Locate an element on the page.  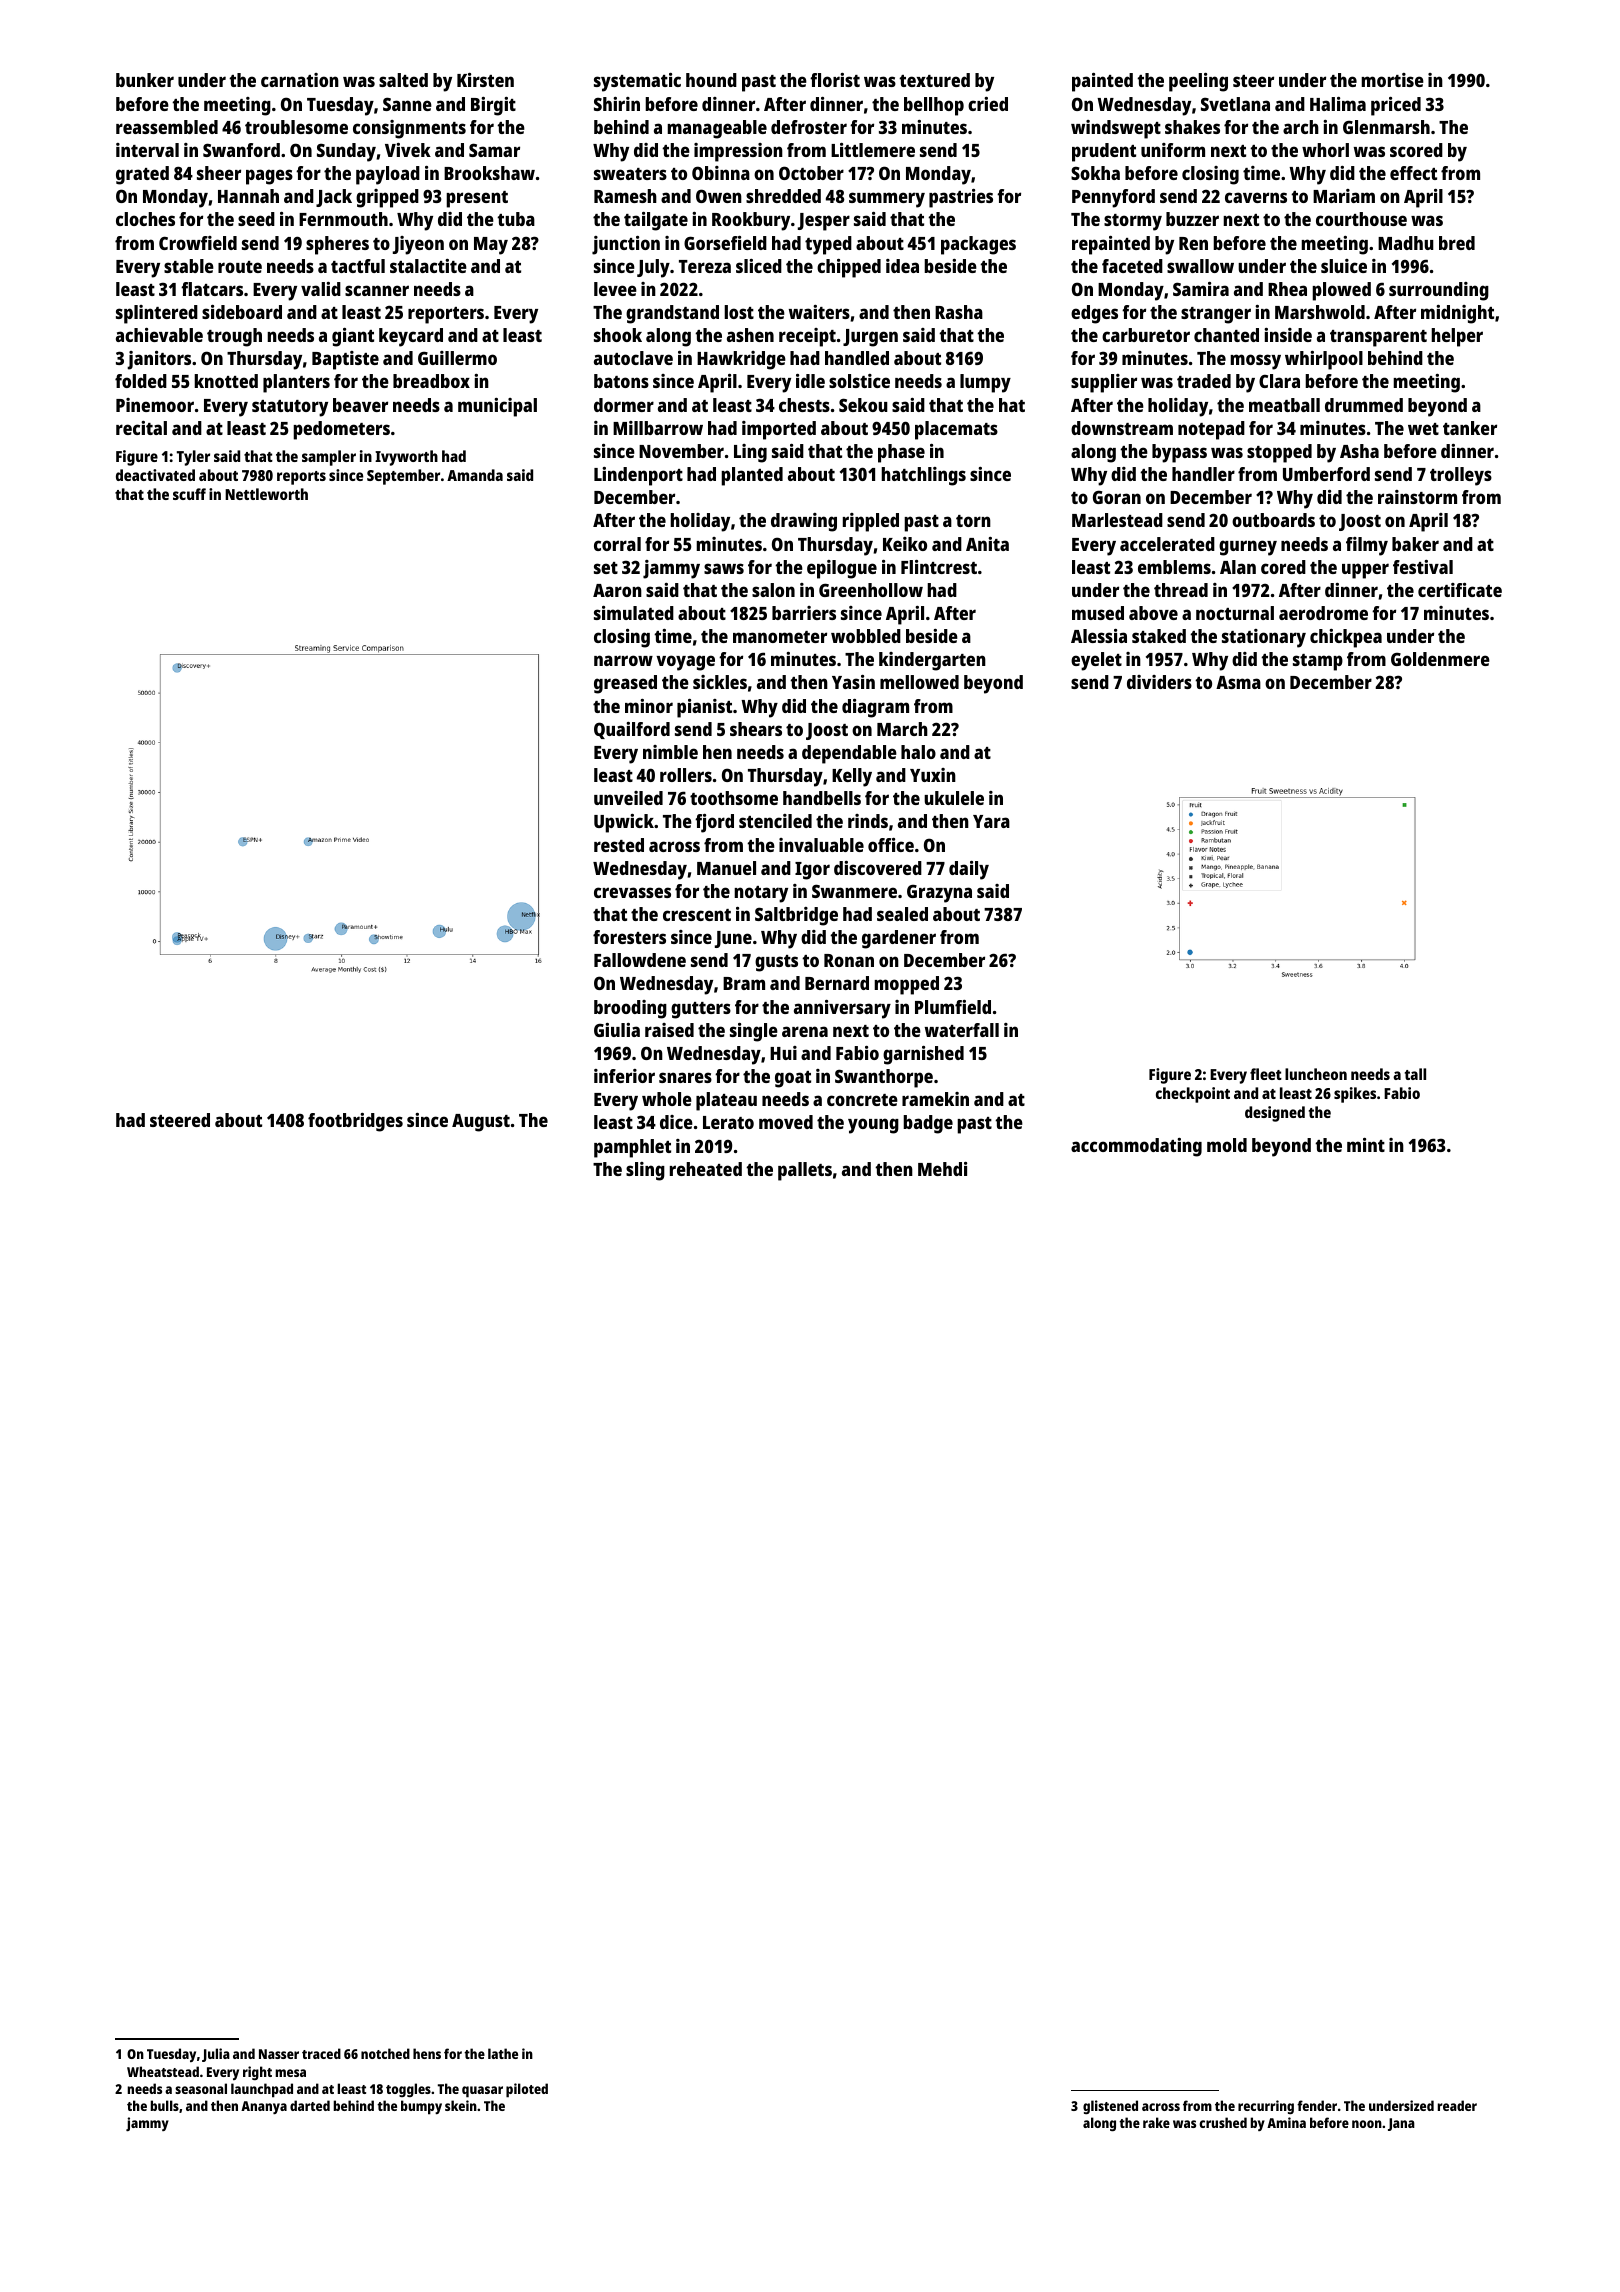
textured is located at coordinates (934, 80).
